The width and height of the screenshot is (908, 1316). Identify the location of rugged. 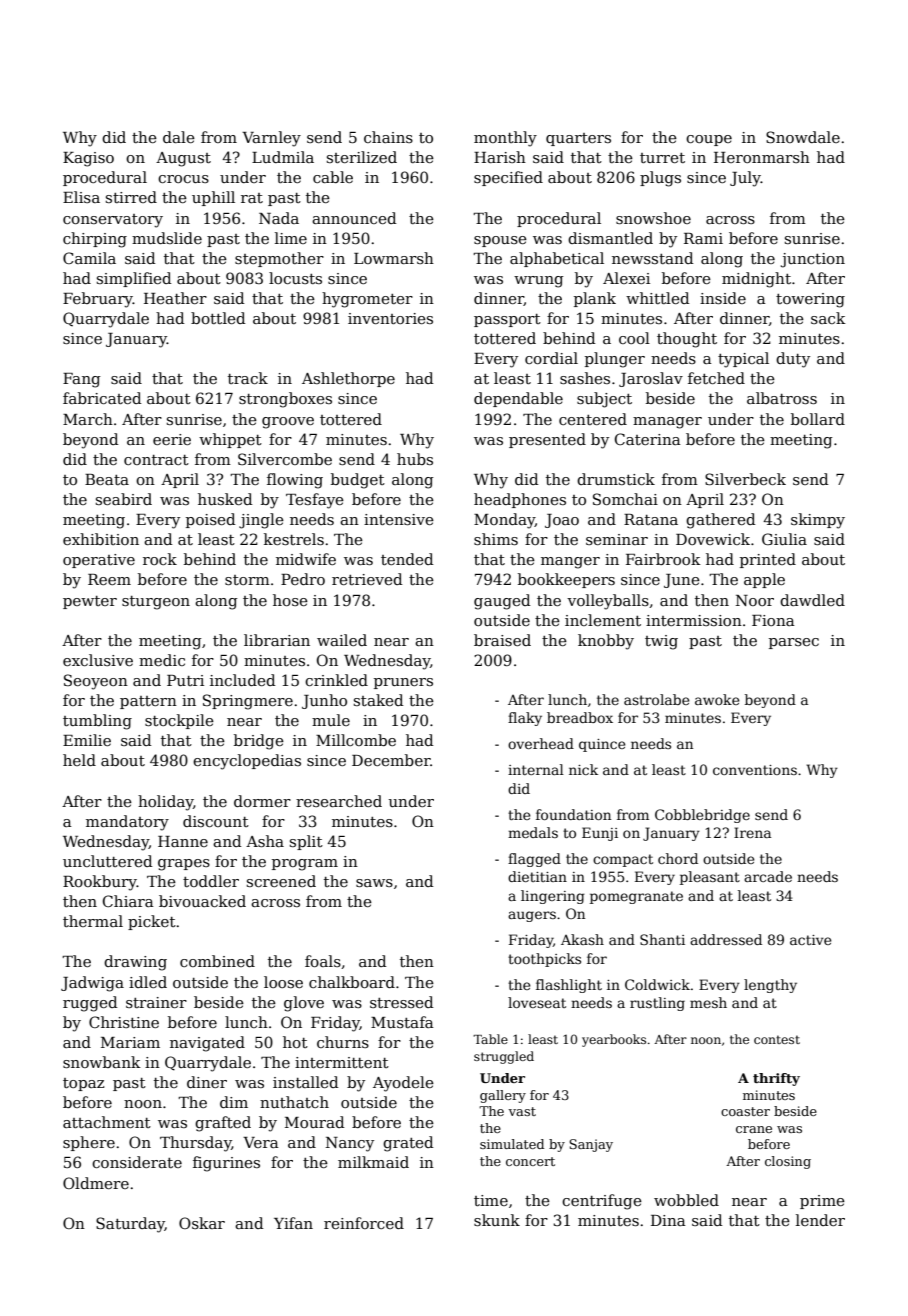
(90, 1004).
